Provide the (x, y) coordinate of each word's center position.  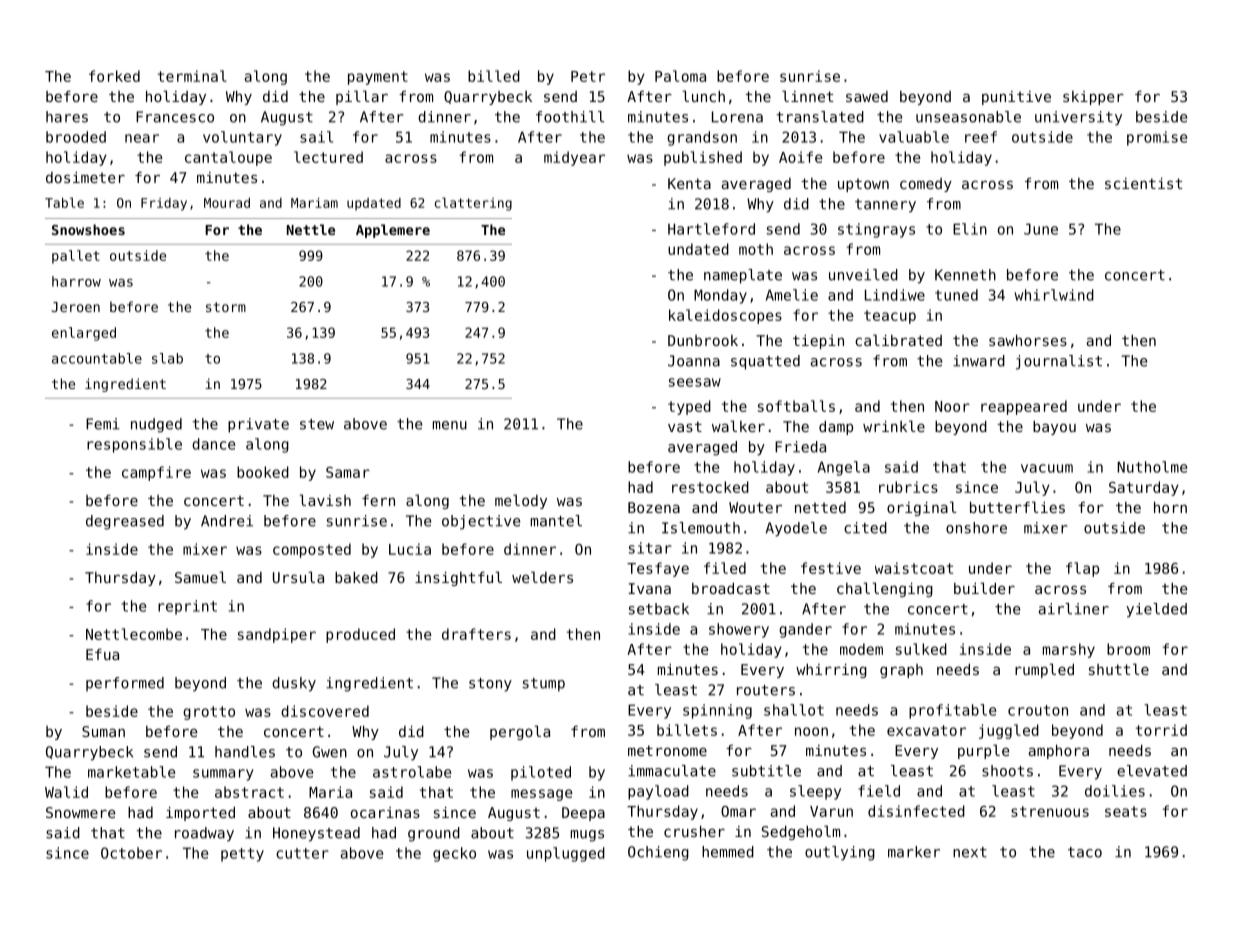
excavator (926, 730)
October (131, 853)
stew (317, 424)
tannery (885, 206)
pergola (520, 732)
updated (374, 204)
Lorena (737, 117)
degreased (125, 522)
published (703, 158)
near (142, 138)
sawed (867, 96)
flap (1082, 569)
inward (979, 361)
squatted (765, 362)
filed (725, 568)
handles (245, 752)
